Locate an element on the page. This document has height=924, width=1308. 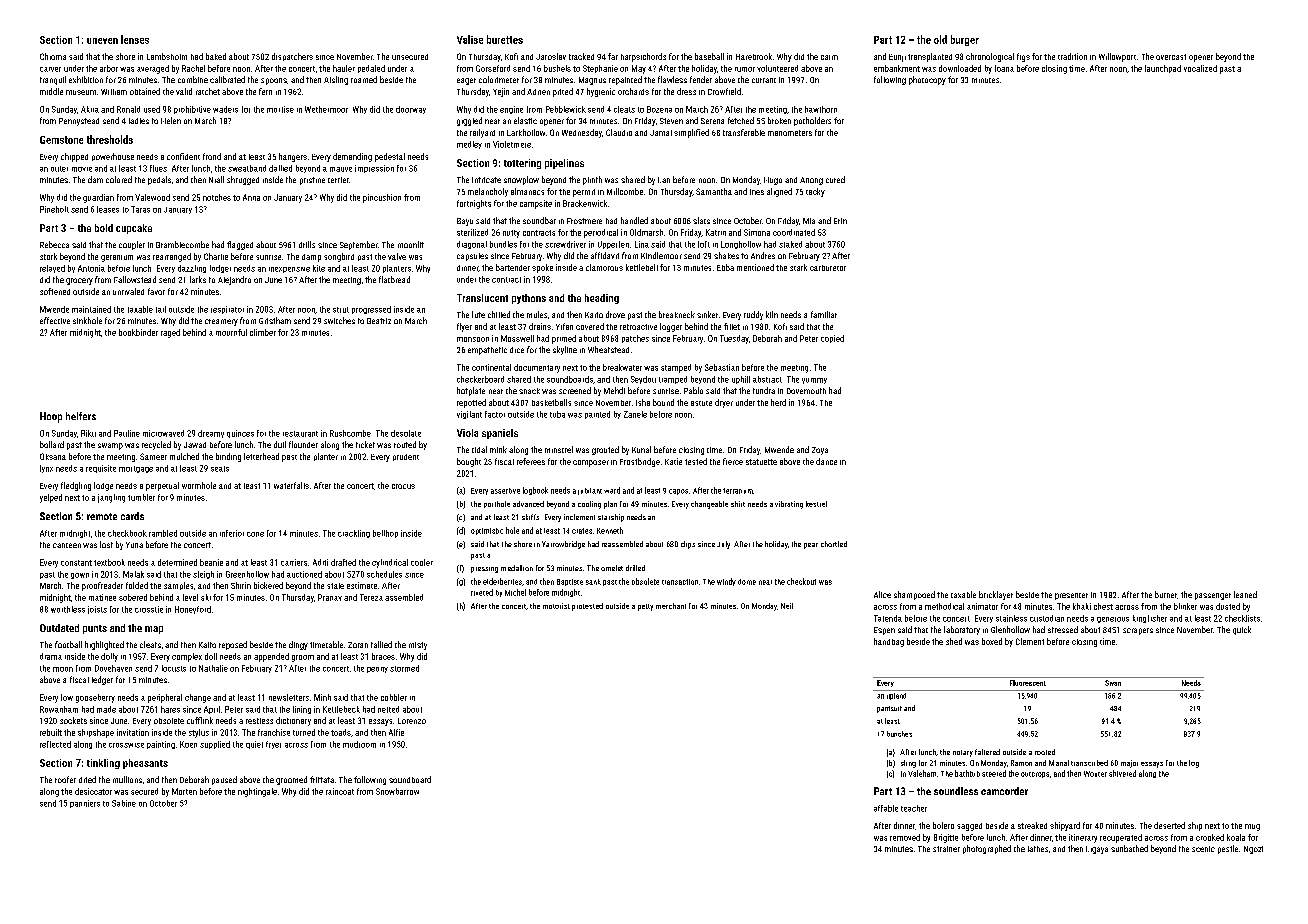
lenses is located at coordinates (135, 39).
